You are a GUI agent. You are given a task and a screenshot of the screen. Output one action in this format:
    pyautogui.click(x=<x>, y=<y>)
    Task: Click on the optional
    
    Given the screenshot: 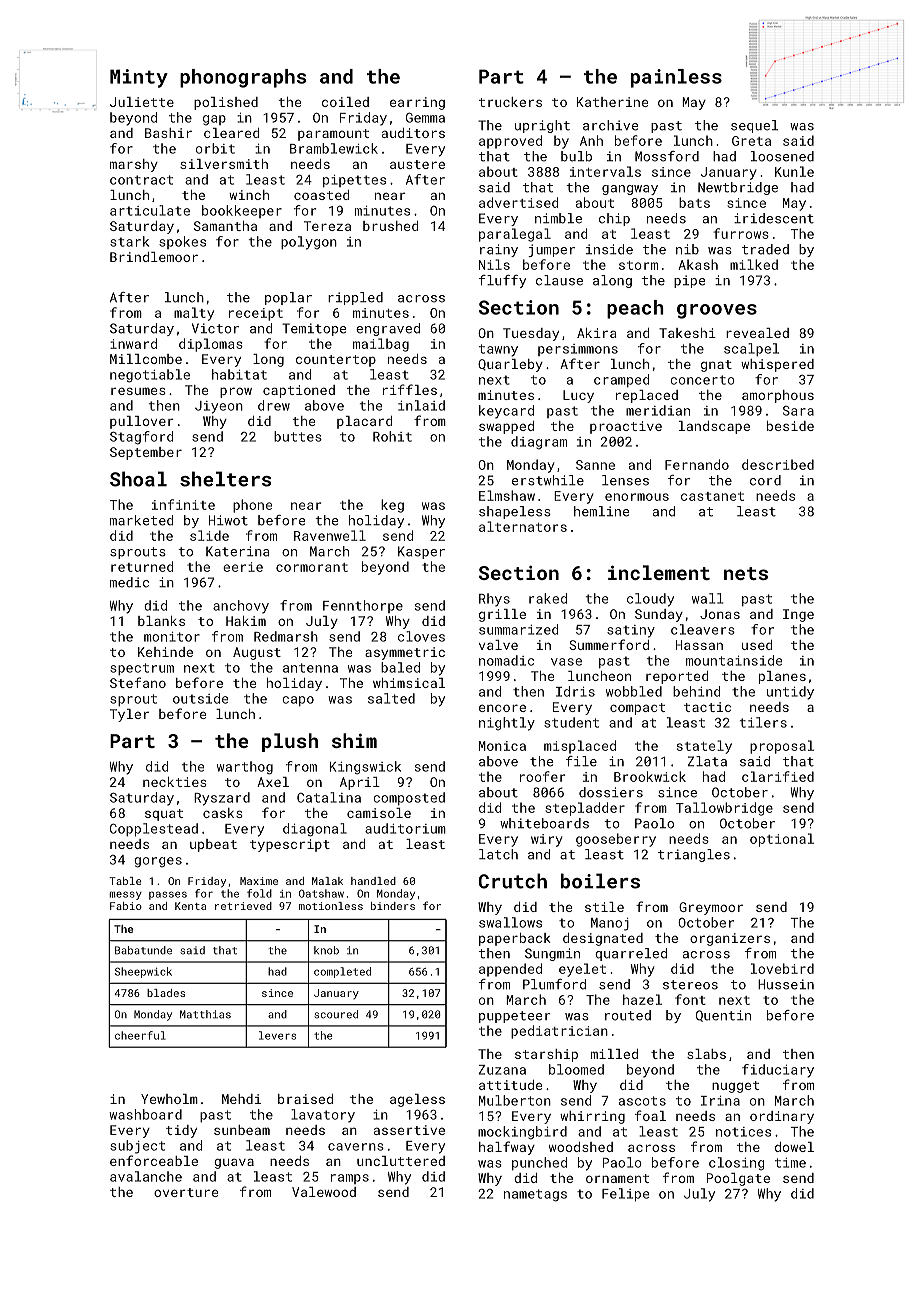 What is the action you would take?
    pyautogui.click(x=782, y=840)
